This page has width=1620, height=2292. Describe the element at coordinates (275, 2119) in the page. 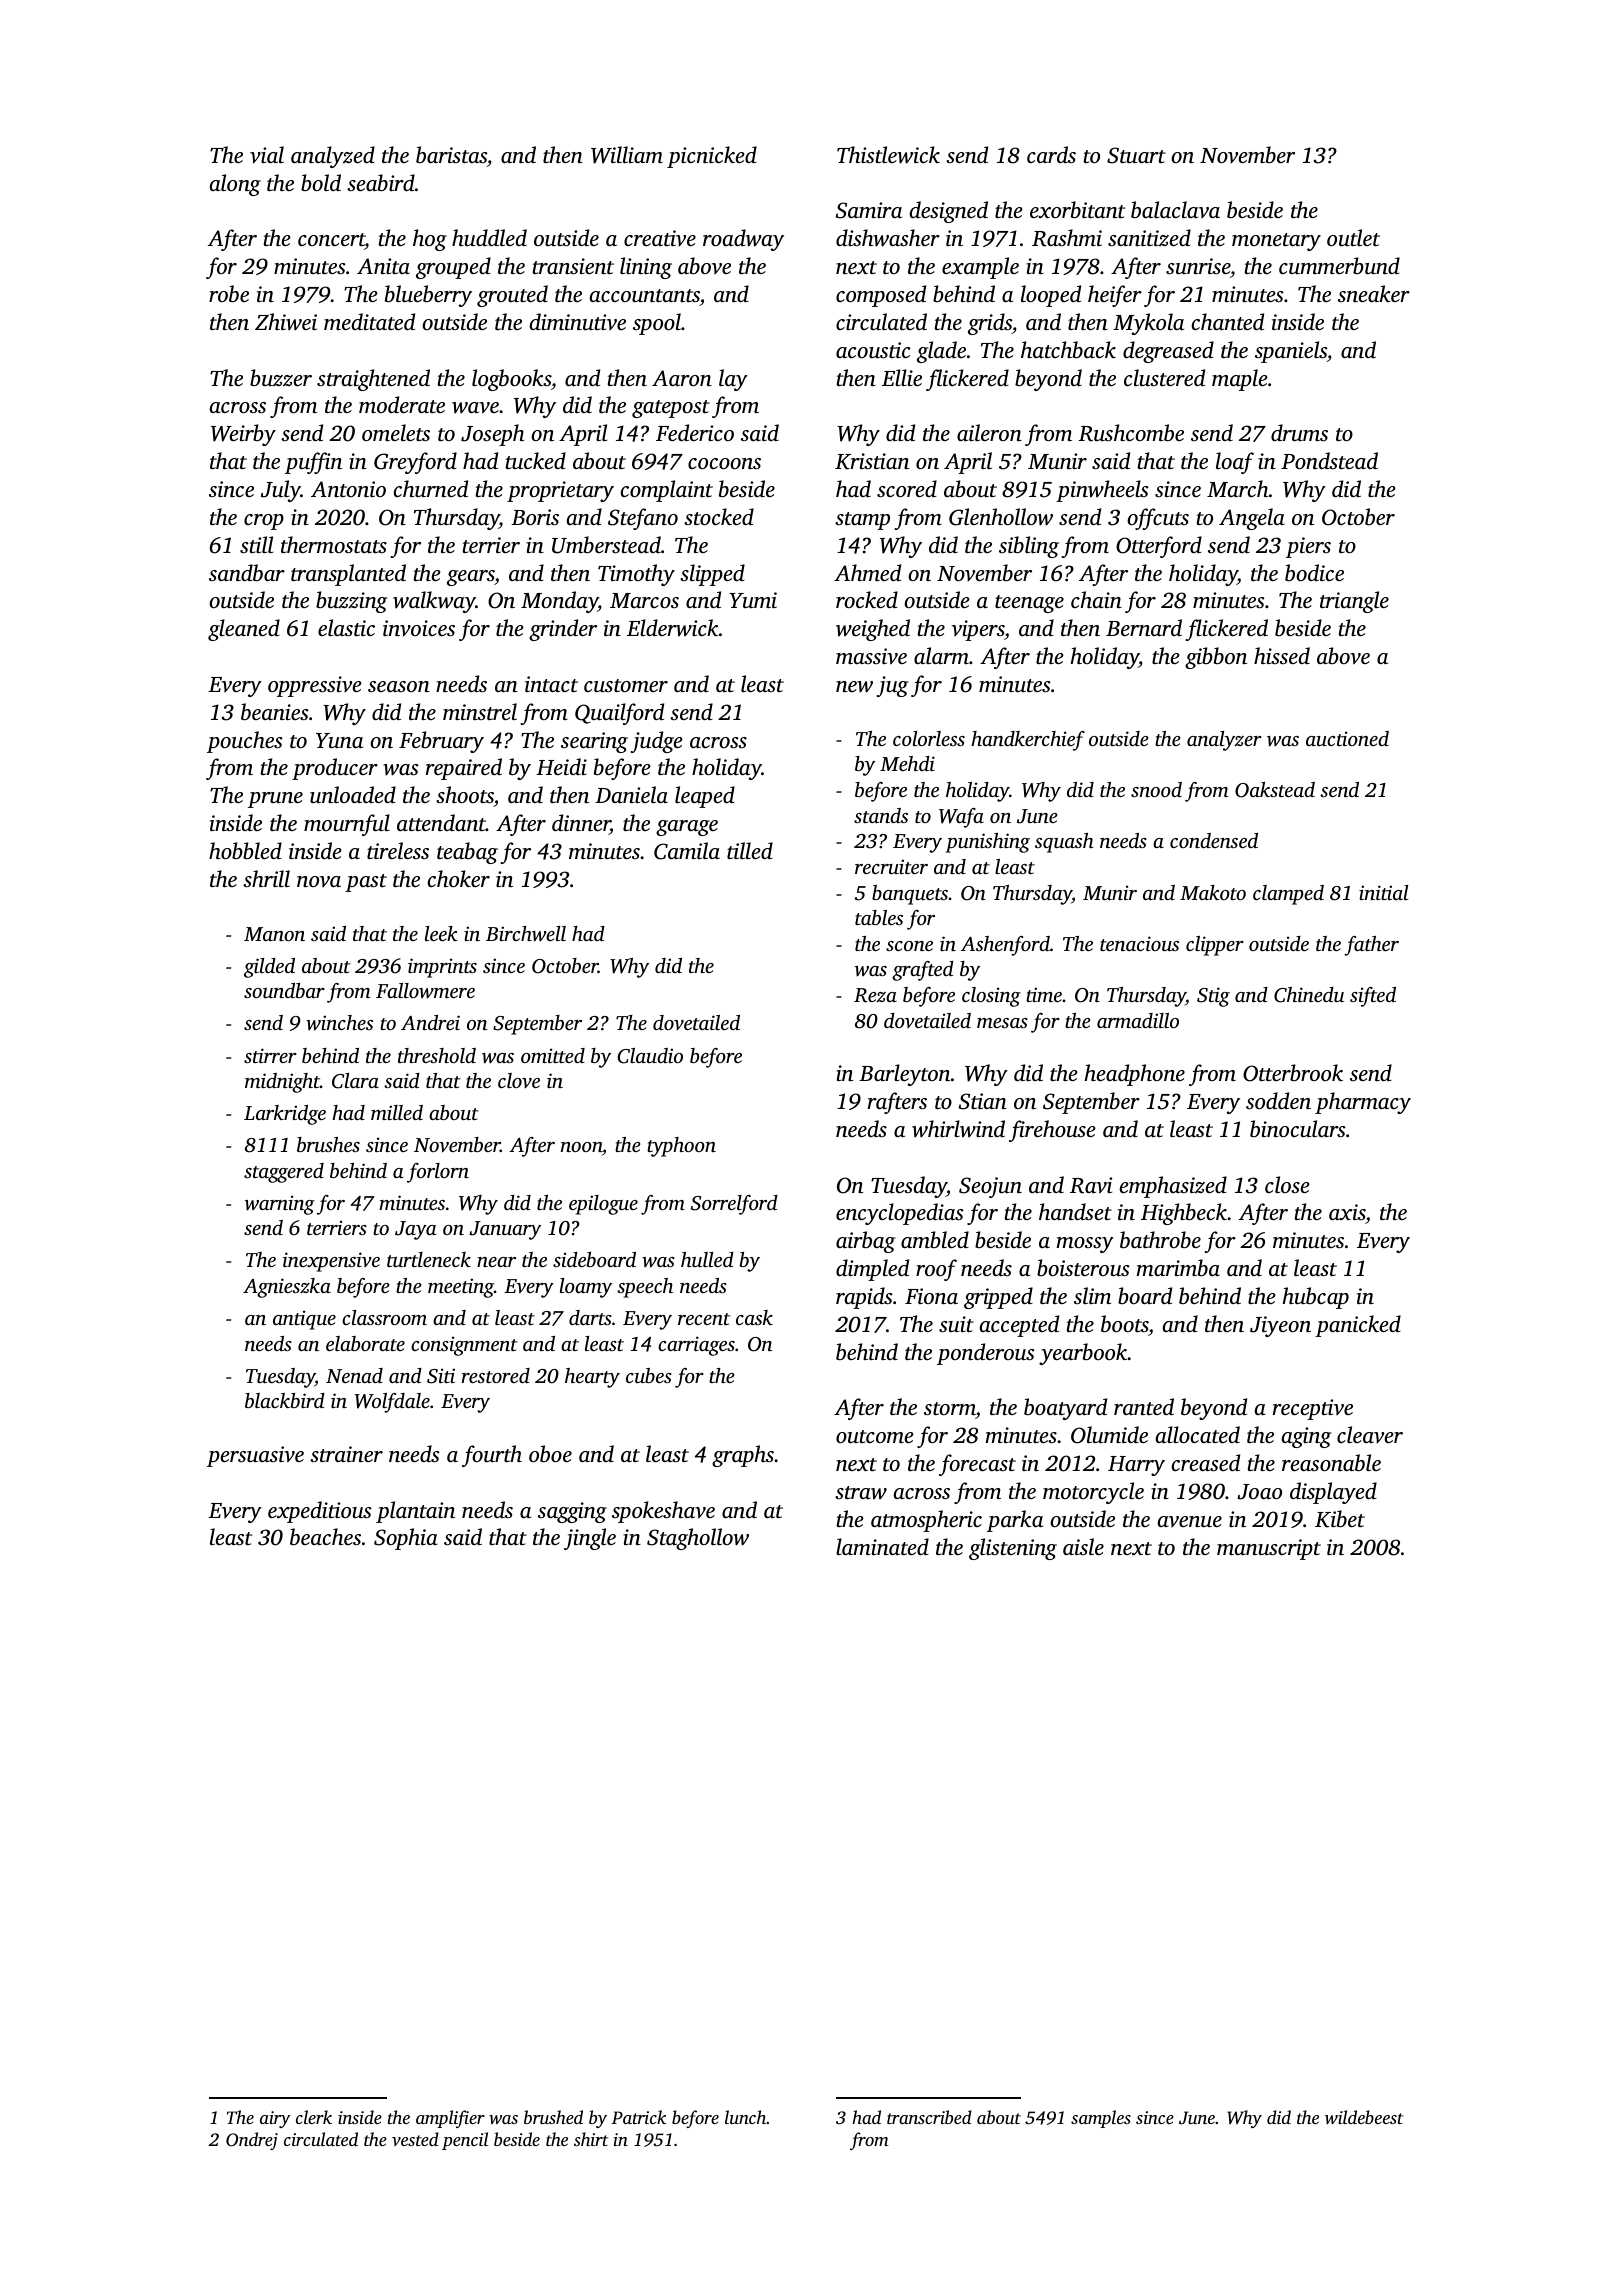

I see `airy` at that location.
